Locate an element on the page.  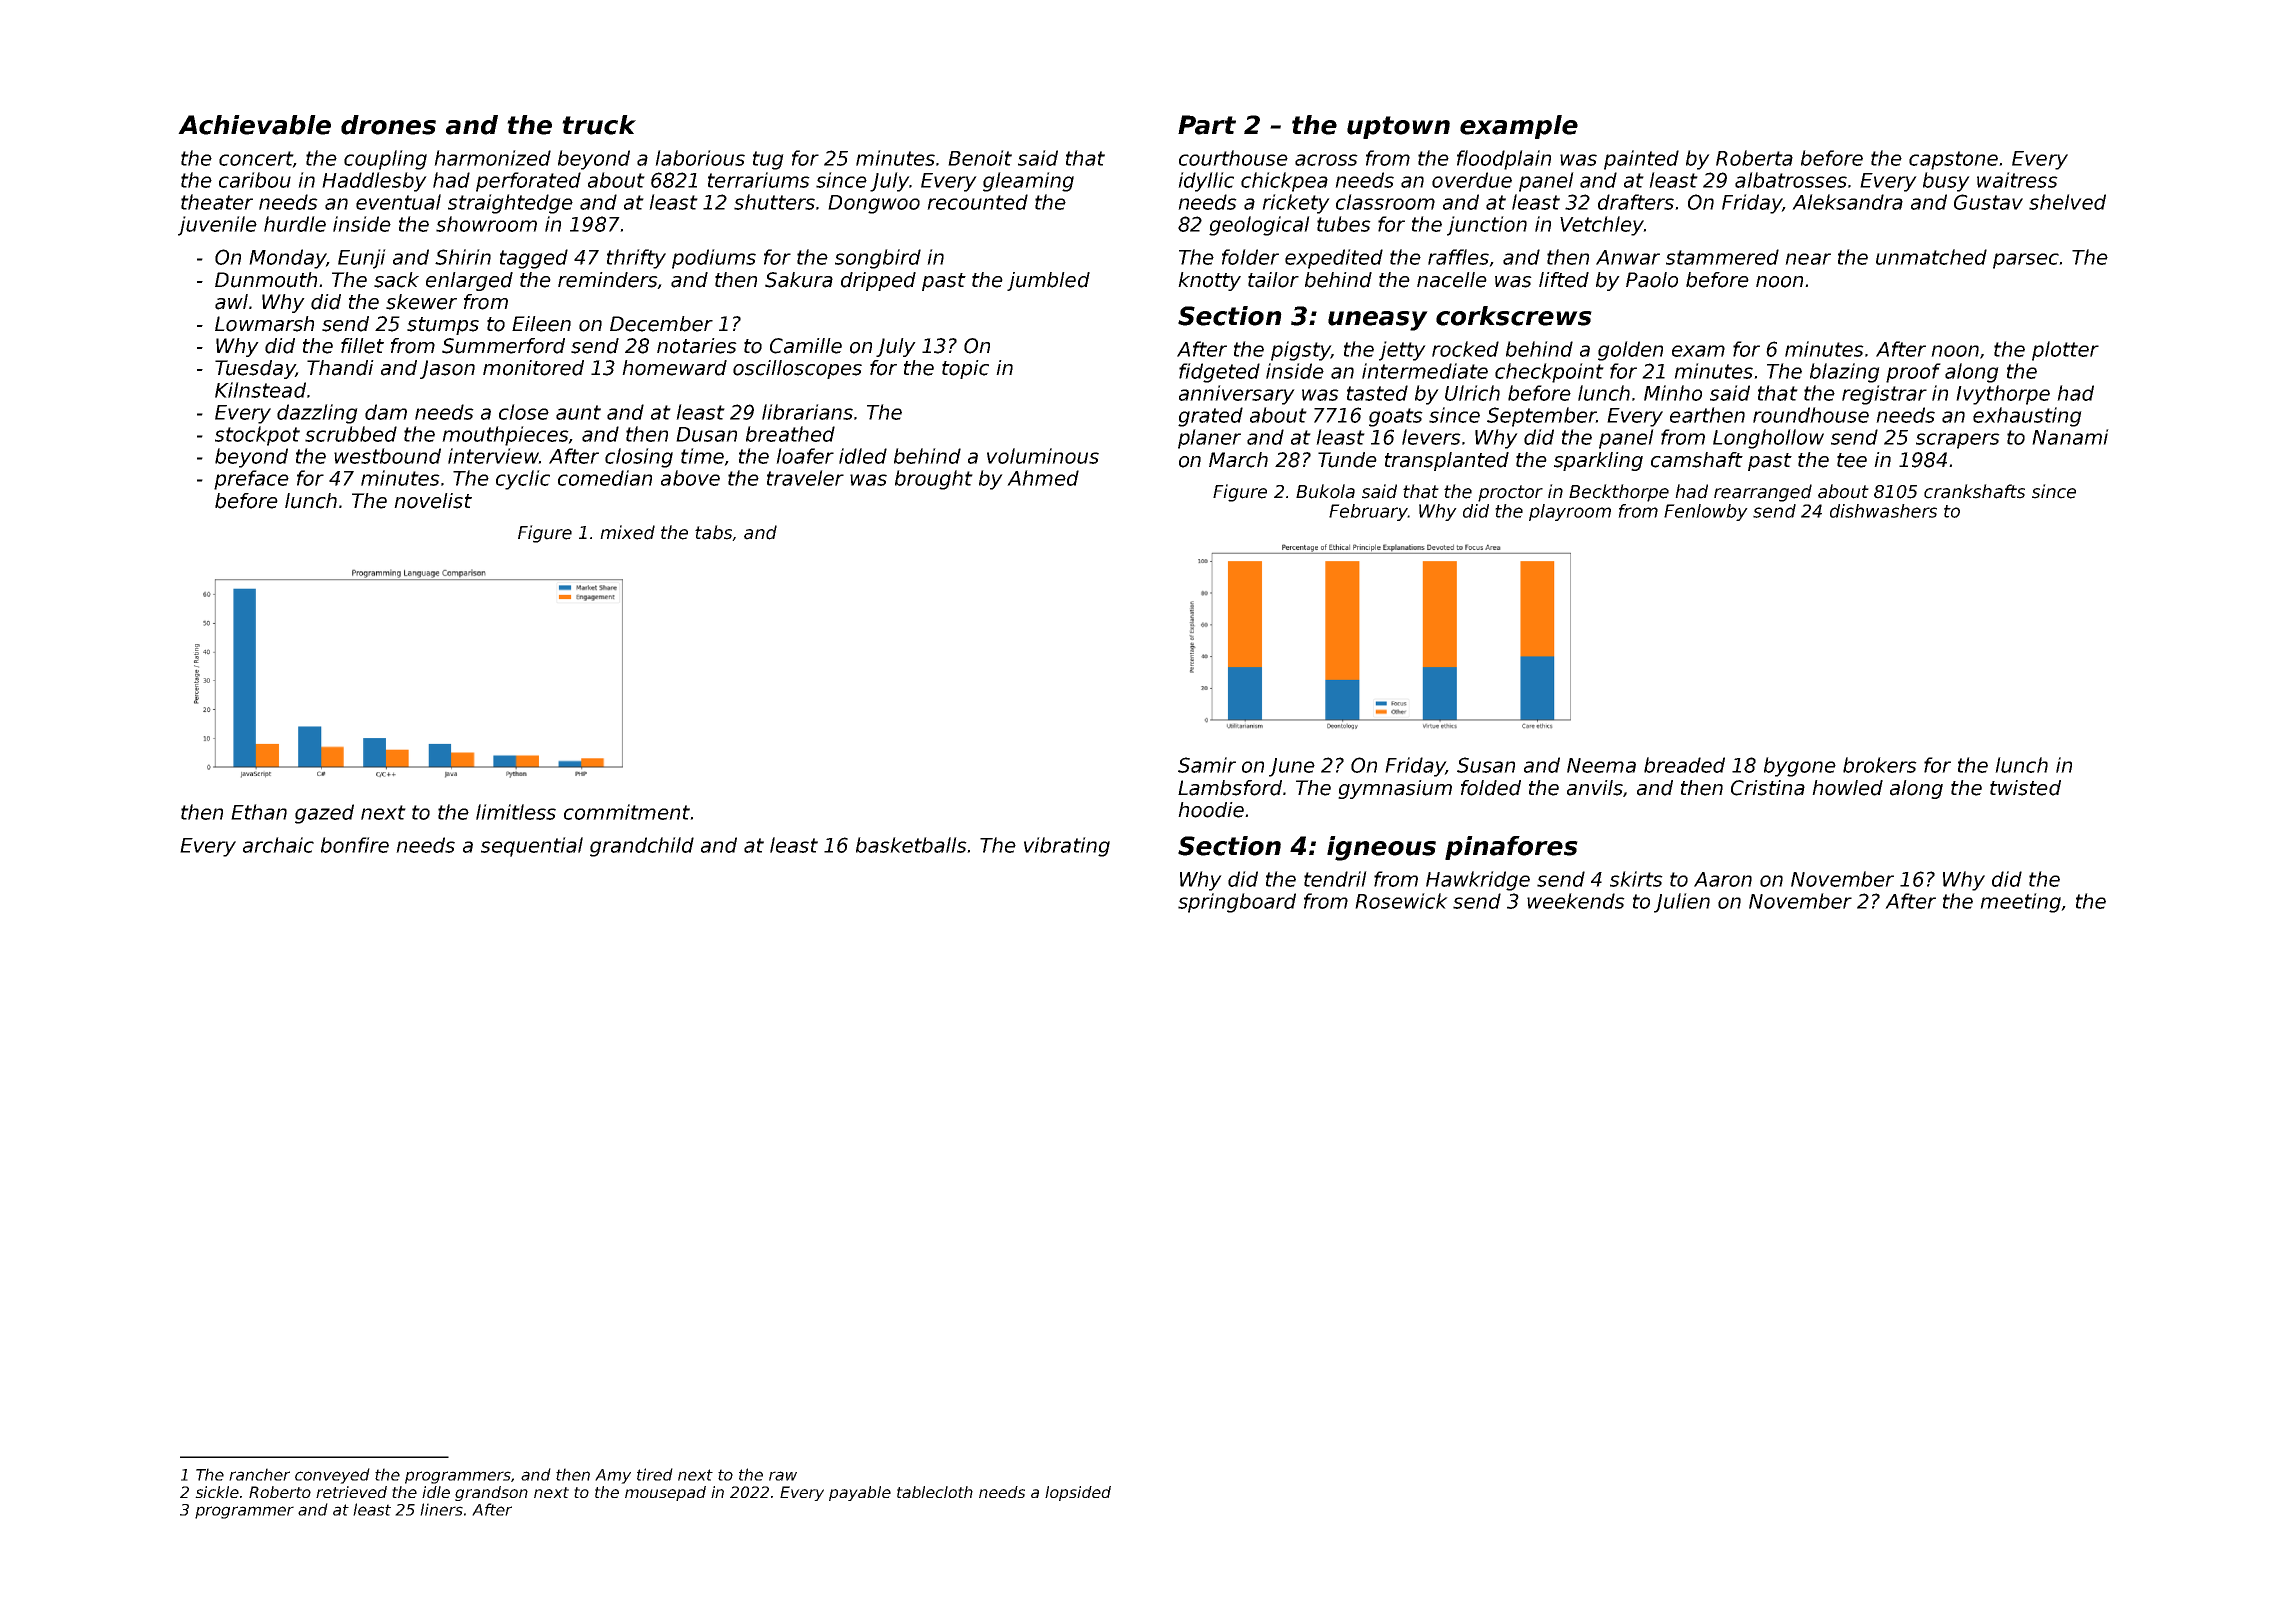
preface is located at coordinates (251, 480).
